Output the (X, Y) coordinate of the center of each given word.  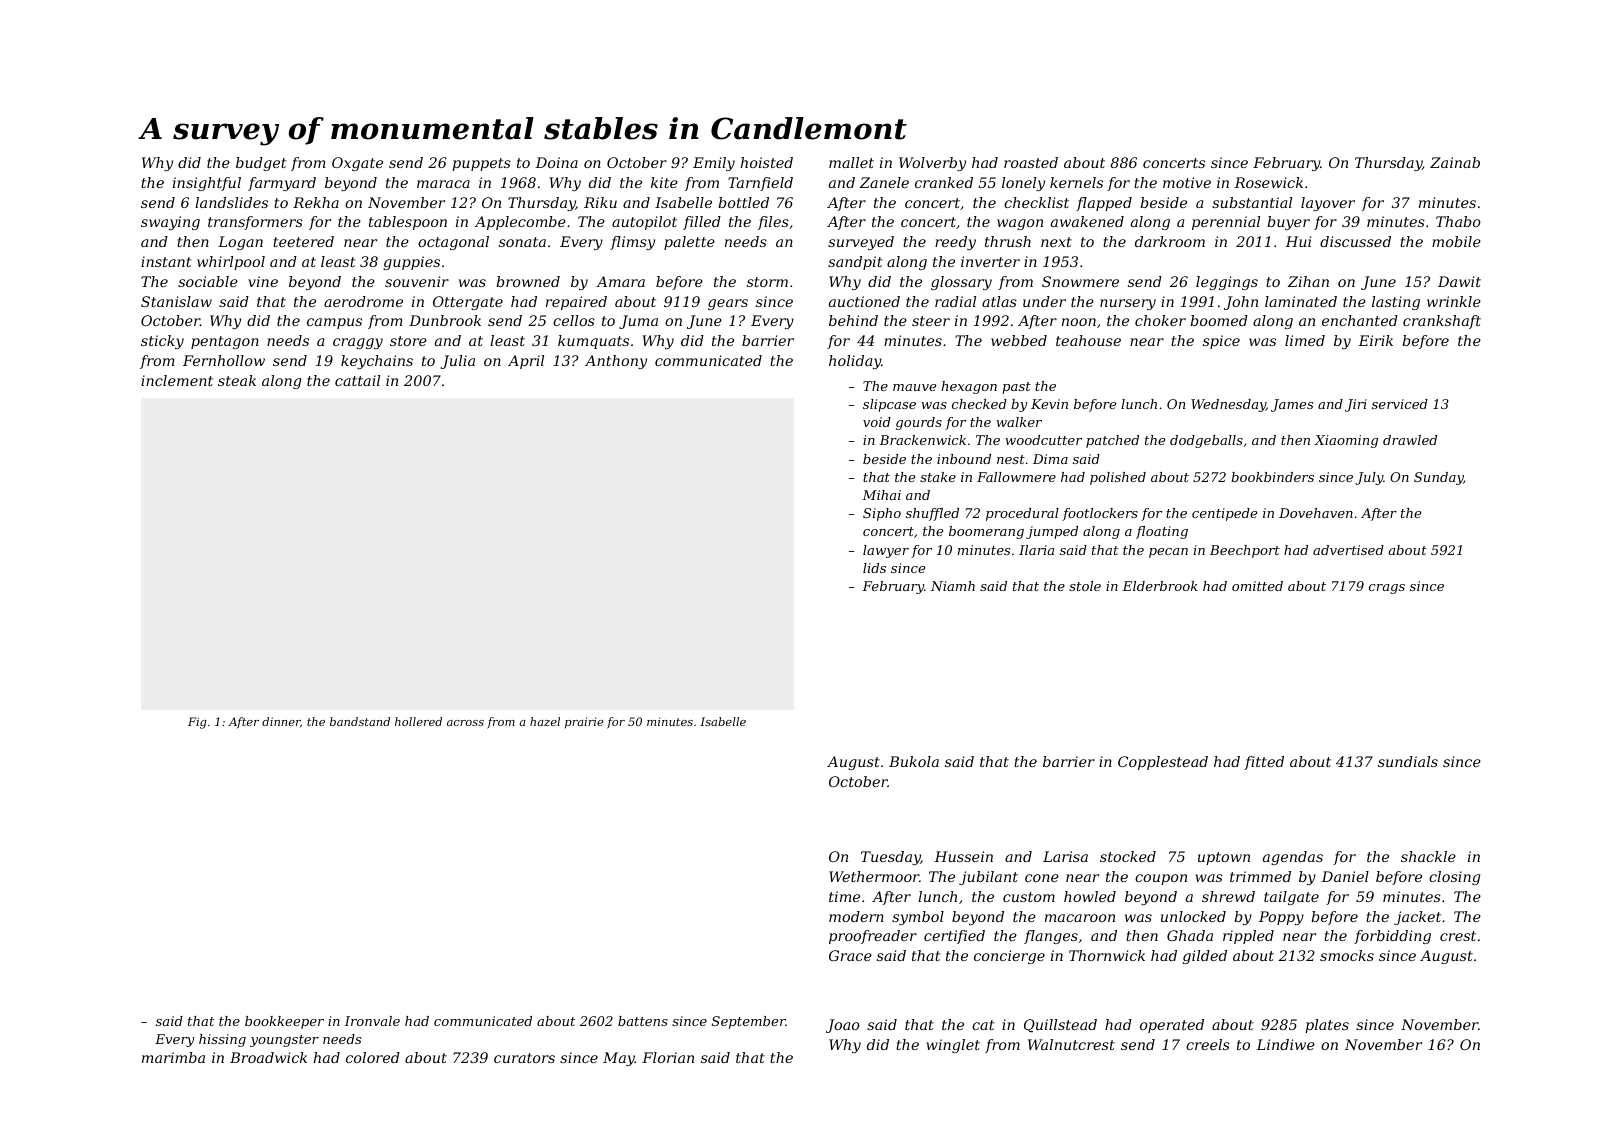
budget (261, 164)
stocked (1128, 856)
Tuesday (891, 858)
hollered (418, 721)
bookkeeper (284, 1022)
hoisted (767, 162)
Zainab (1455, 162)
